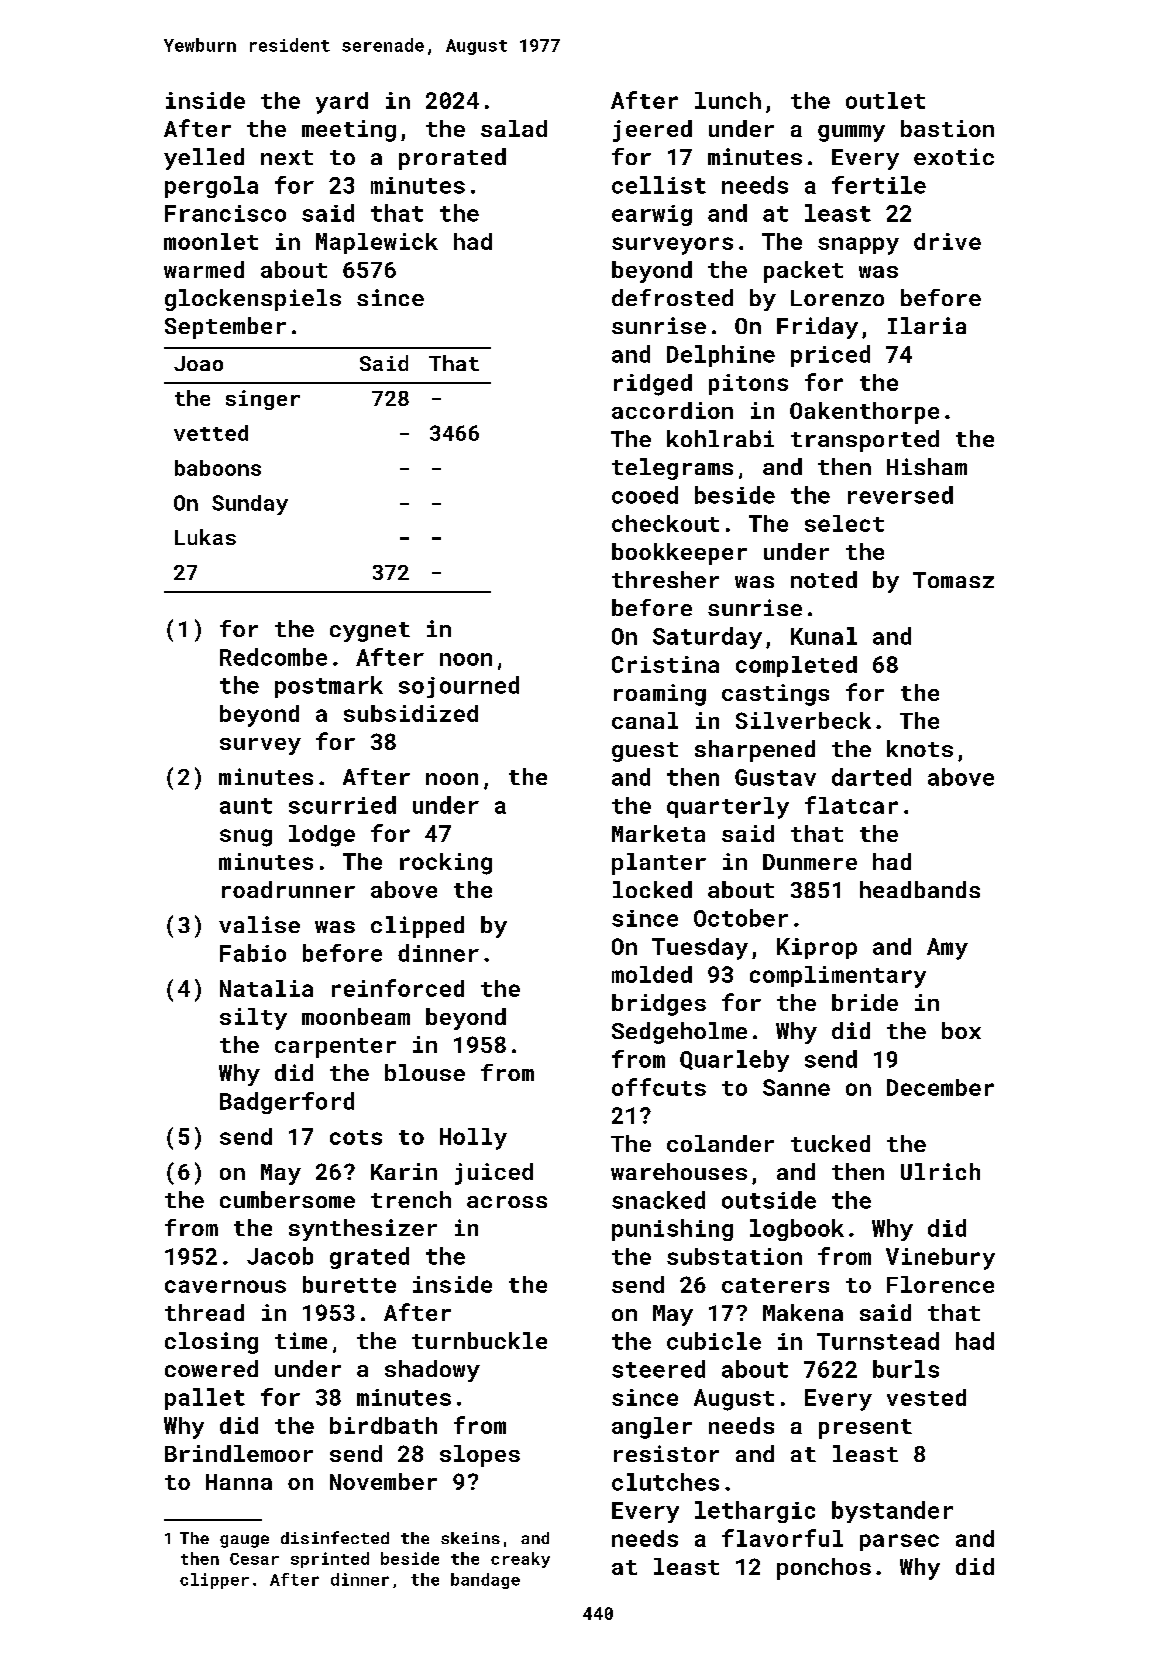 This screenshot has width=1165, height=1654. I want to click on cumbersome, so click(287, 1199).
